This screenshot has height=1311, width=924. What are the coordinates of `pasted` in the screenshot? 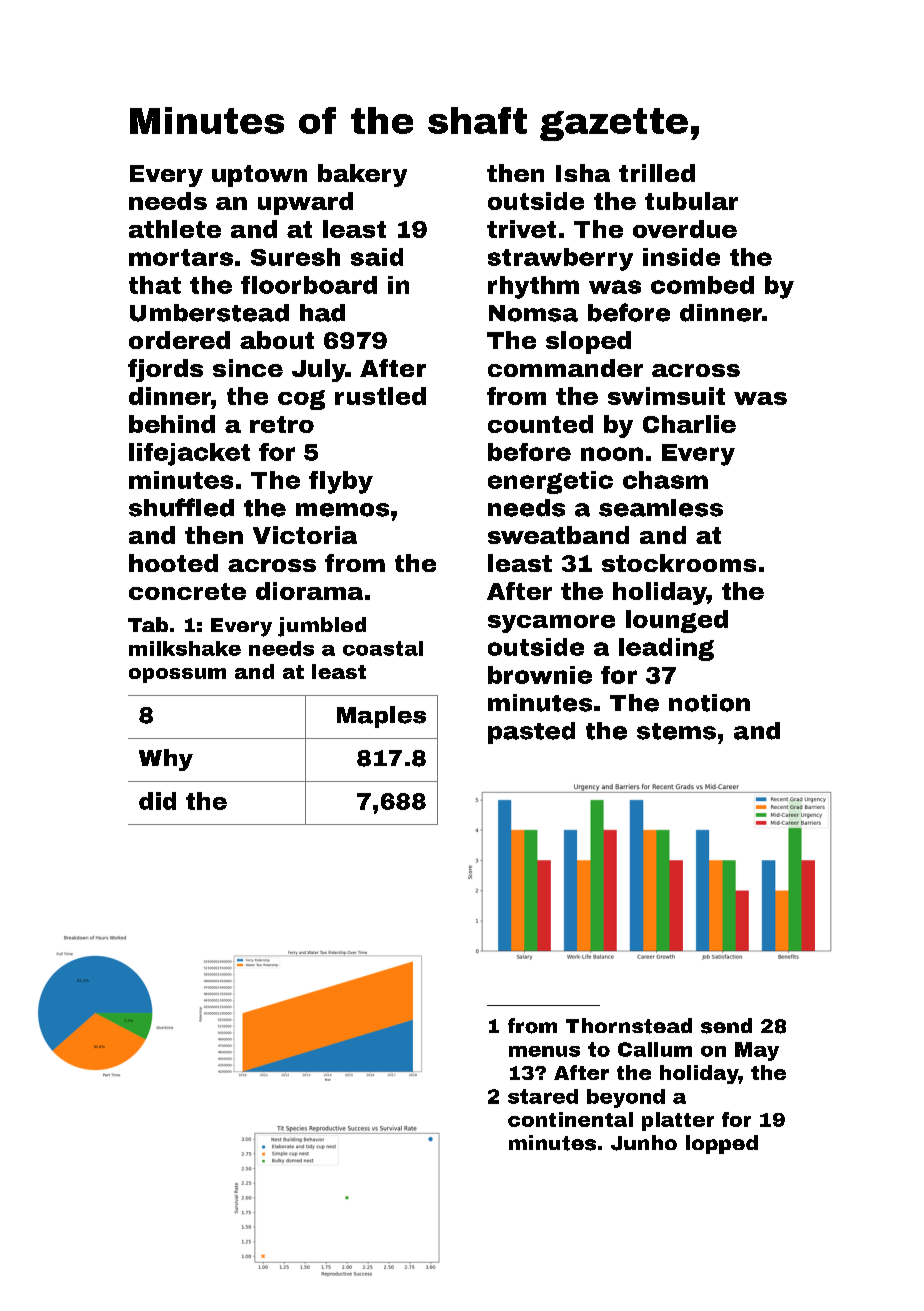 It's located at (531, 733).
